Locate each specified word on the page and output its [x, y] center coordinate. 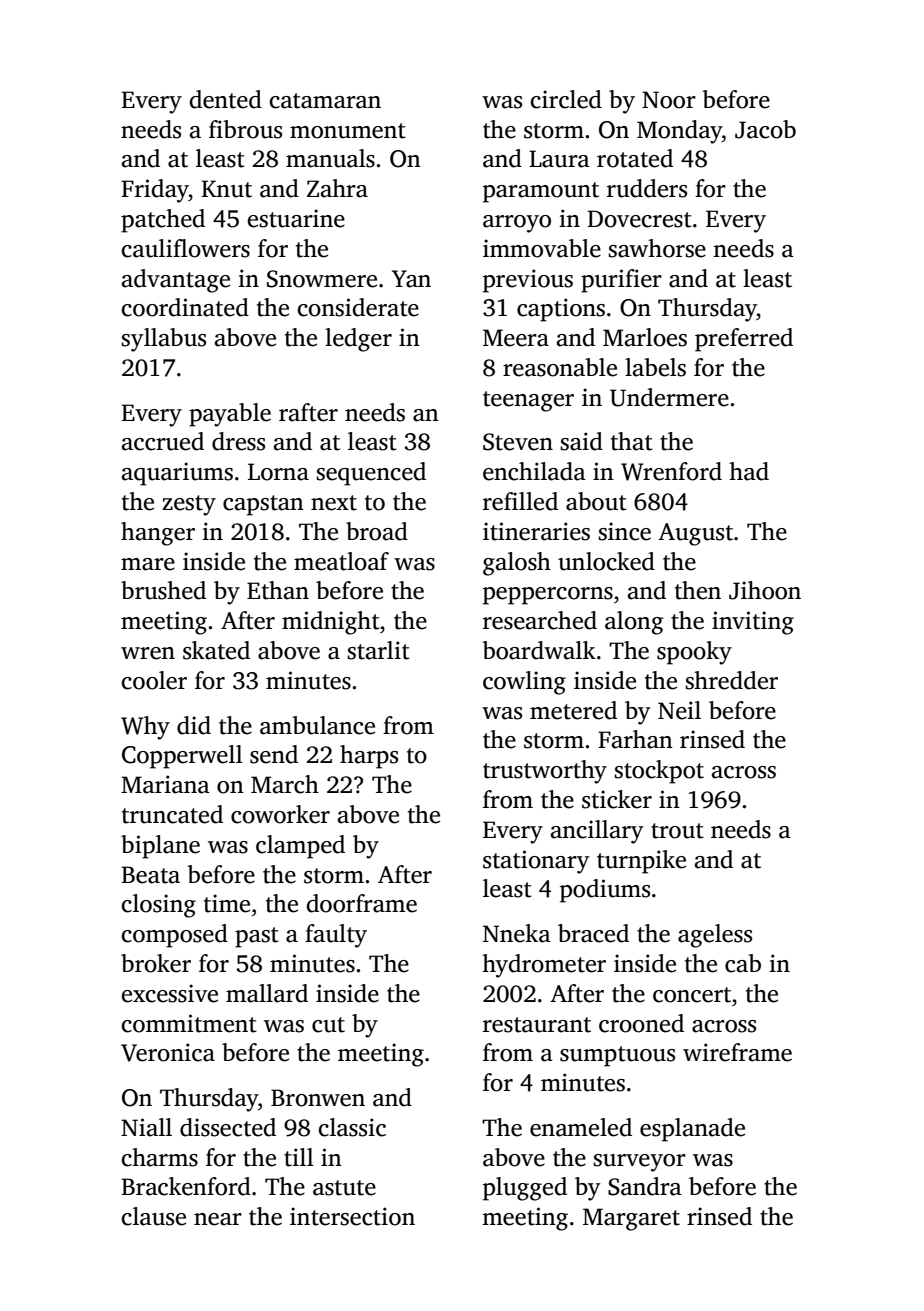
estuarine [296, 218]
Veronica [168, 1052]
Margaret [631, 1219]
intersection [352, 1216]
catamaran [325, 101]
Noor [669, 100]
